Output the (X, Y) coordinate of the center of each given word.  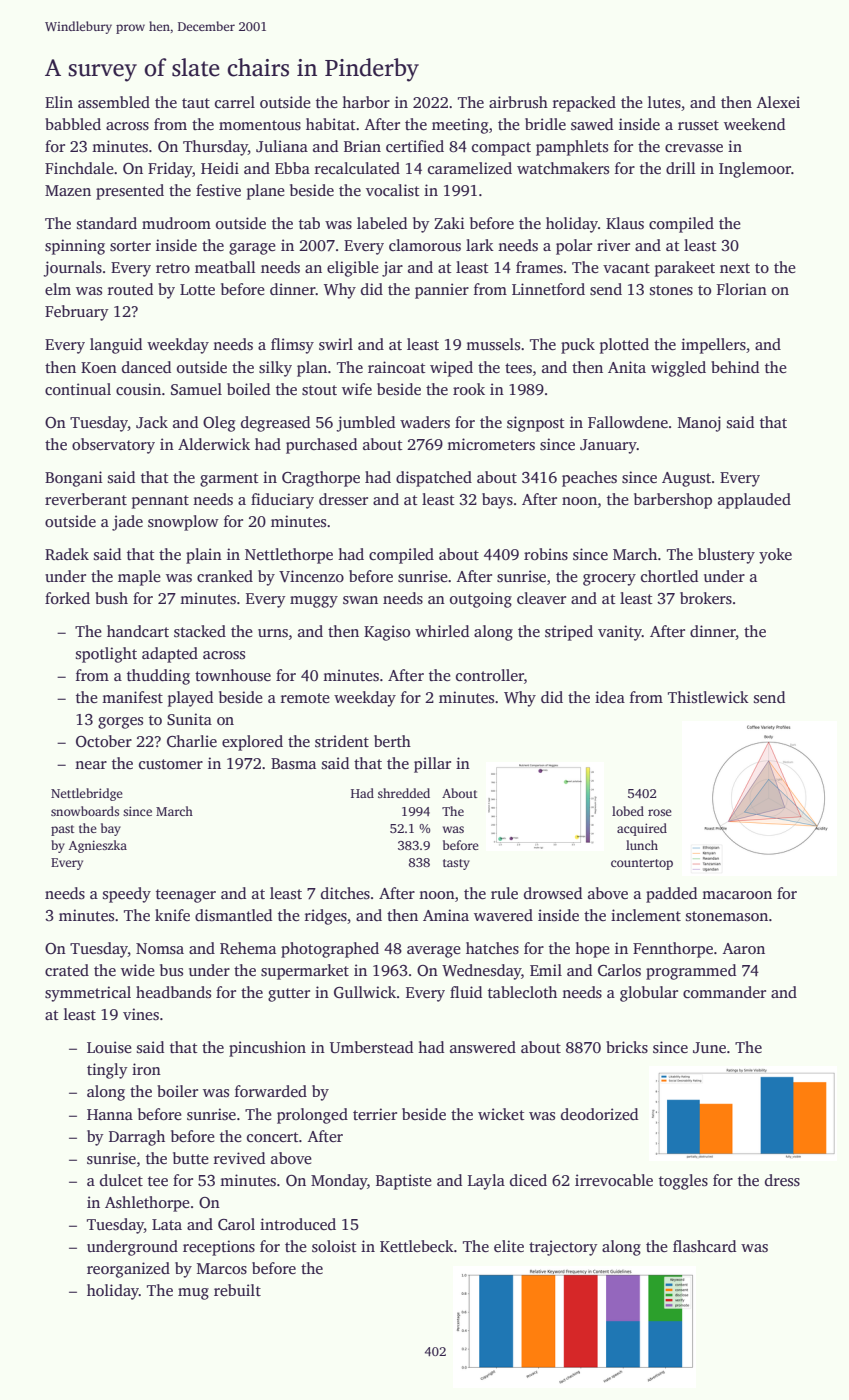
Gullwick (365, 992)
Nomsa (160, 949)
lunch (642, 845)
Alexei (778, 102)
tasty (456, 864)
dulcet (121, 1180)
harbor (366, 102)
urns (273, 633)
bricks (627, 1047)
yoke (775, 556)
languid (116, 346)
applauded (754, 501)
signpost (536, 424)
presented (130, 192)
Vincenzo (311, 576)
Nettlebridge (87, 794)
